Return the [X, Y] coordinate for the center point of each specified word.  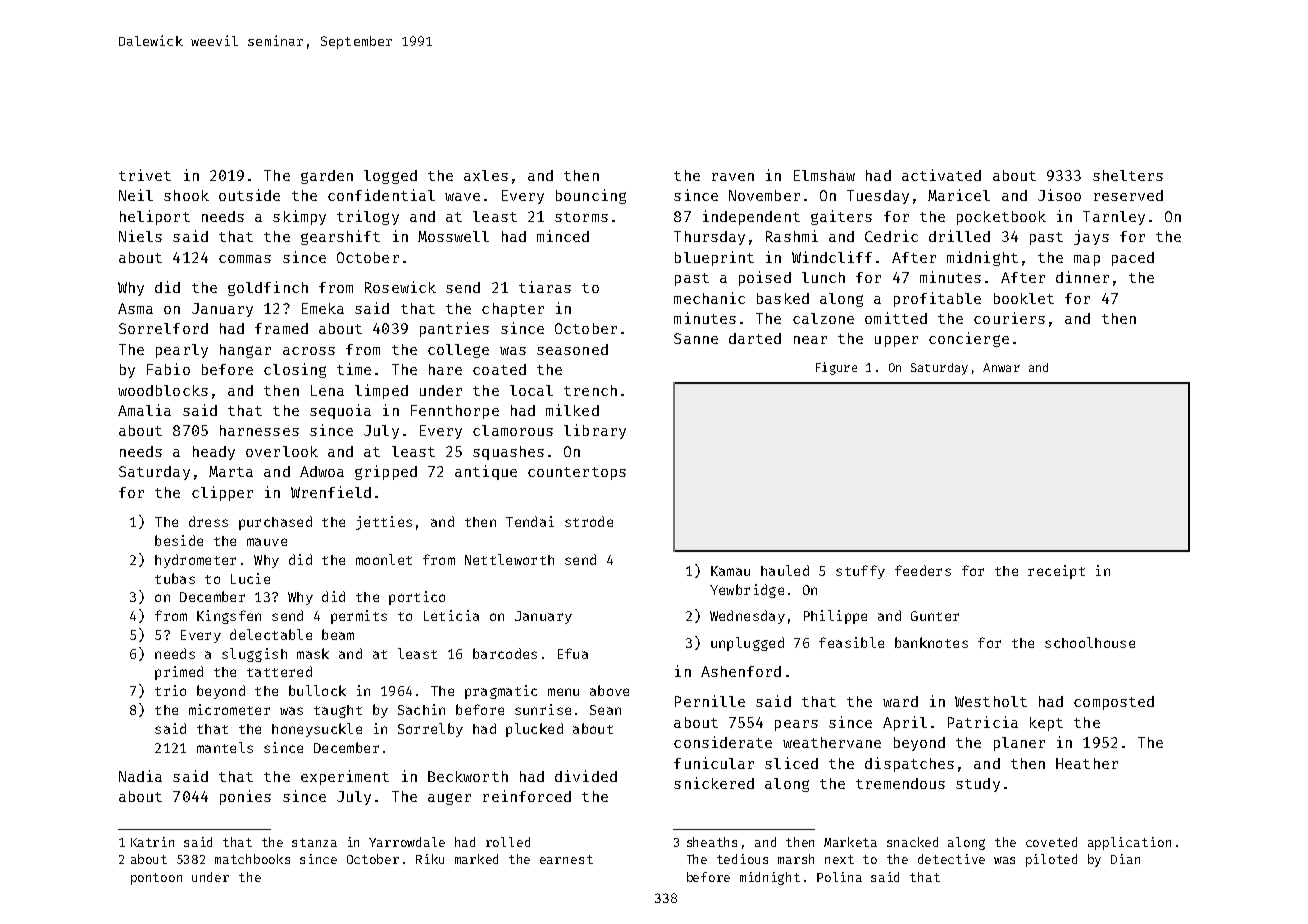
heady [214, 453]
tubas [175, 578]
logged [390, 177]
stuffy [860, 572]
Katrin [152, 842]
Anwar [1001, 367]
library [595, 431]
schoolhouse [1090, 642]
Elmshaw [824, 175]
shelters [1128, 175]
